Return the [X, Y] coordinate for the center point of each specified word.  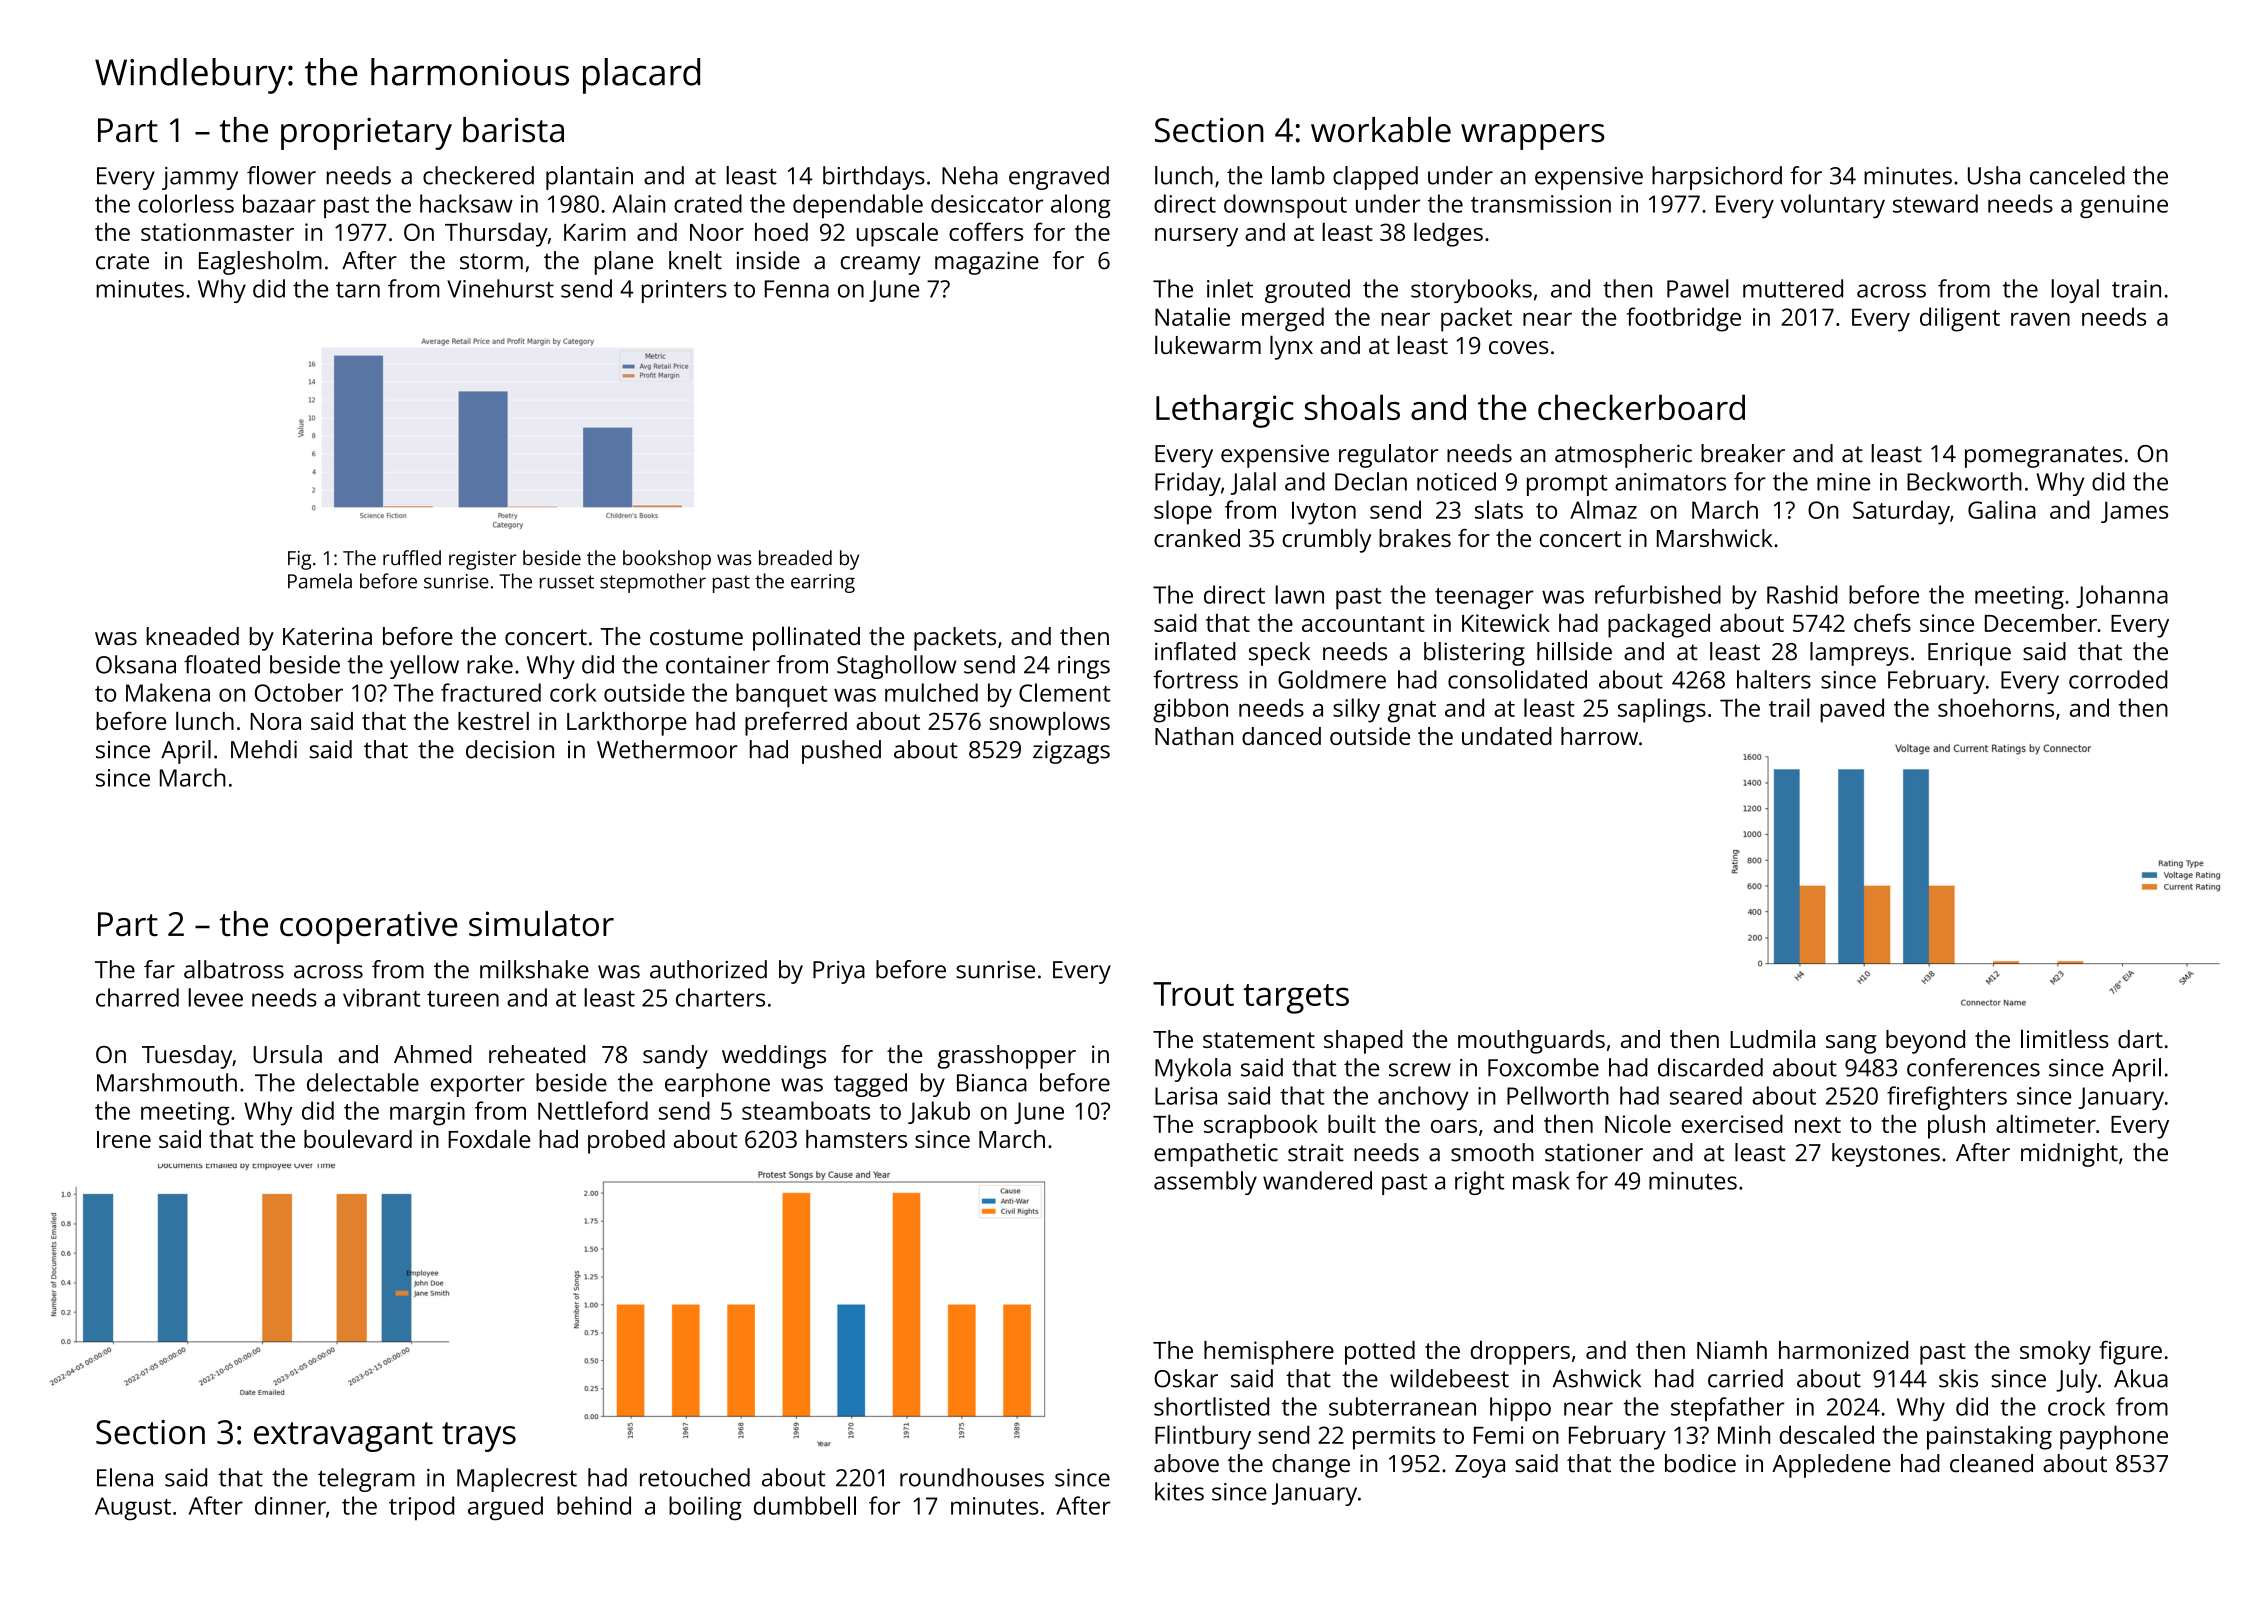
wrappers [1533, 137]
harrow [1599, 736]
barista [513, 130]
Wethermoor [667, 749]
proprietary [366, 134]
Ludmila [1772, 1038]
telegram [366, 1480]
